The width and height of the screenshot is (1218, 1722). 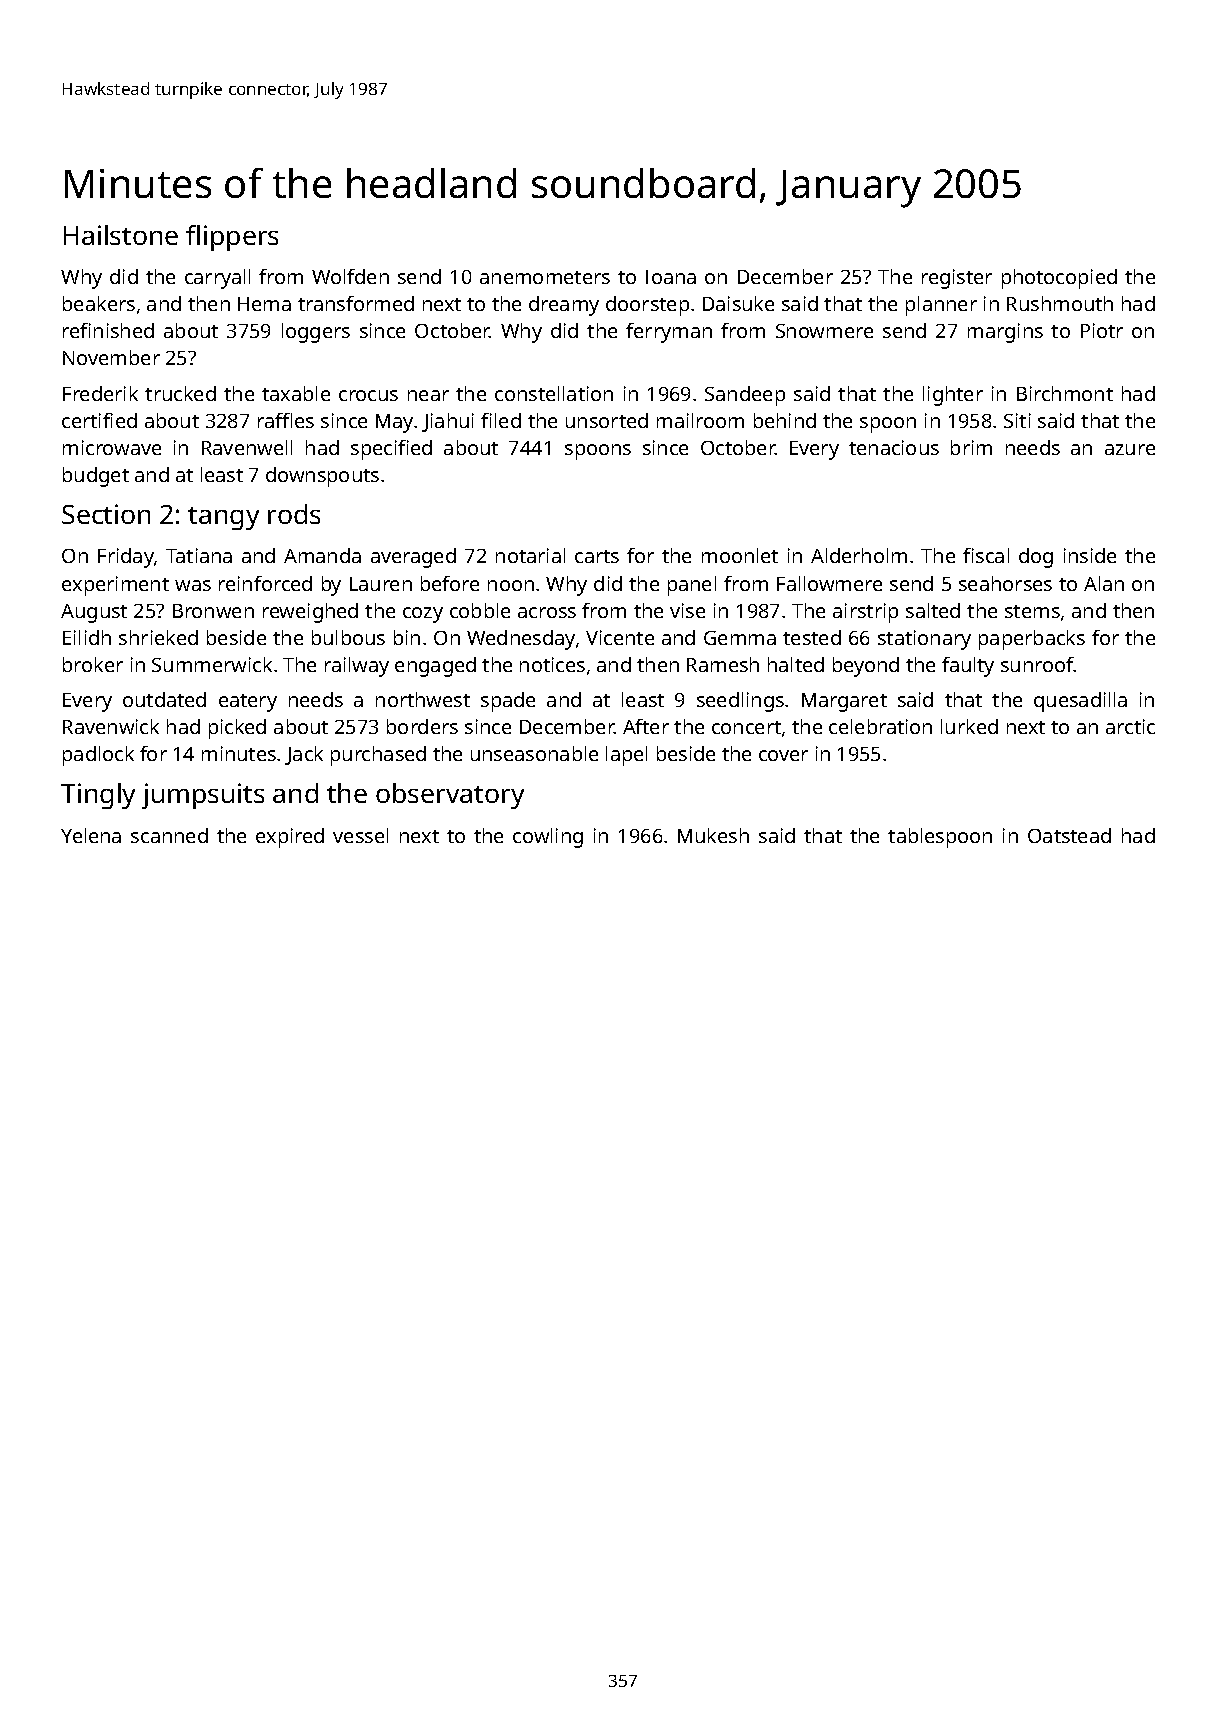 What do you see at coordinates (91, 835) in the screenshot?
I see `Yelena` at bounding box center [91, 835].
